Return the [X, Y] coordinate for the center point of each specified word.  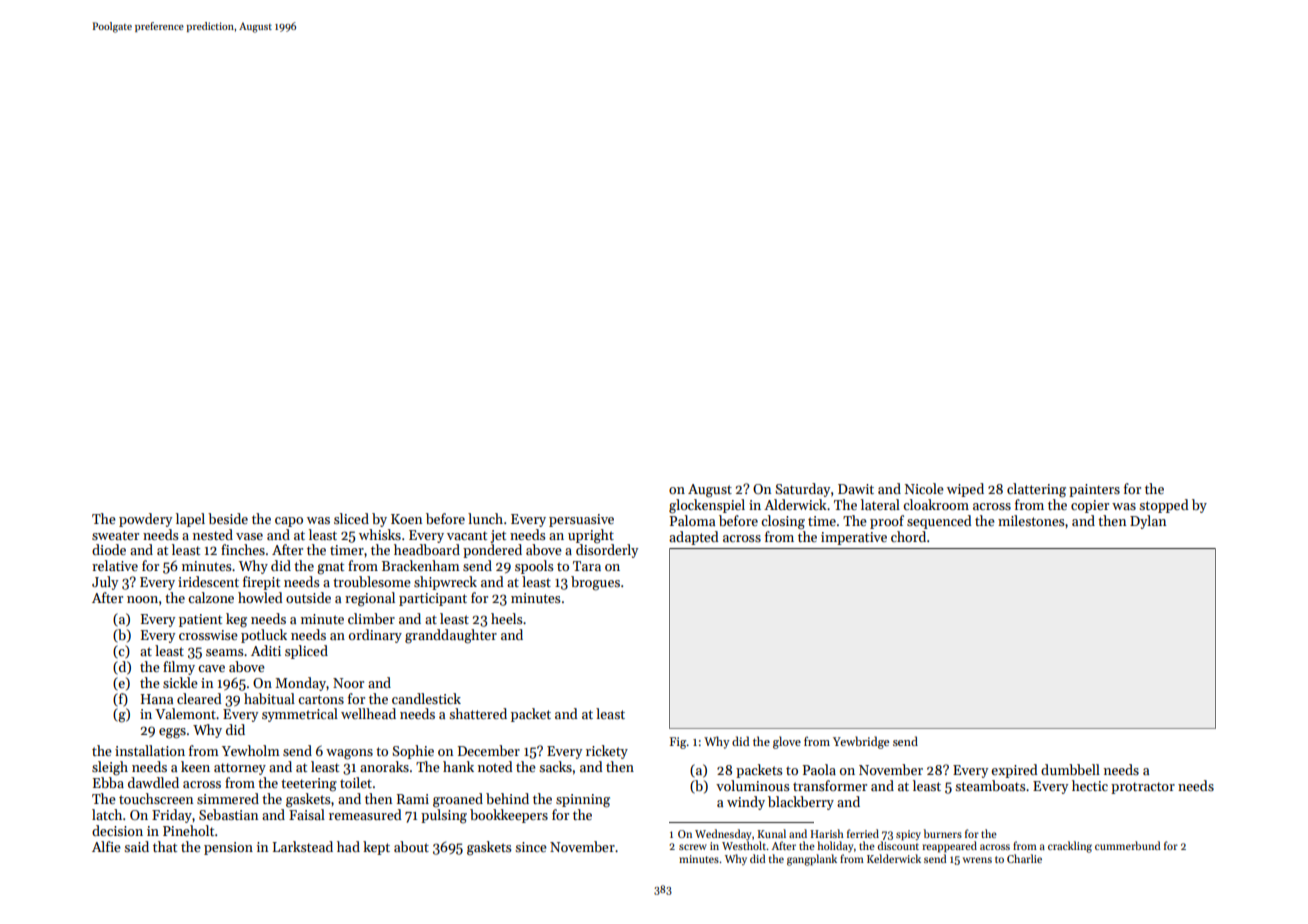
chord [908, 536]
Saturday [802, 490]
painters [1094, 490]
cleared [199, 698]
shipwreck [445, 583]
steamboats [990, 785]
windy [746, 803]
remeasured [365, 814]
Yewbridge [861, 742]
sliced [351, 518]
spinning [583, 801]
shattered [478, 713]
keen [195, 766]
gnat [330, 568]
